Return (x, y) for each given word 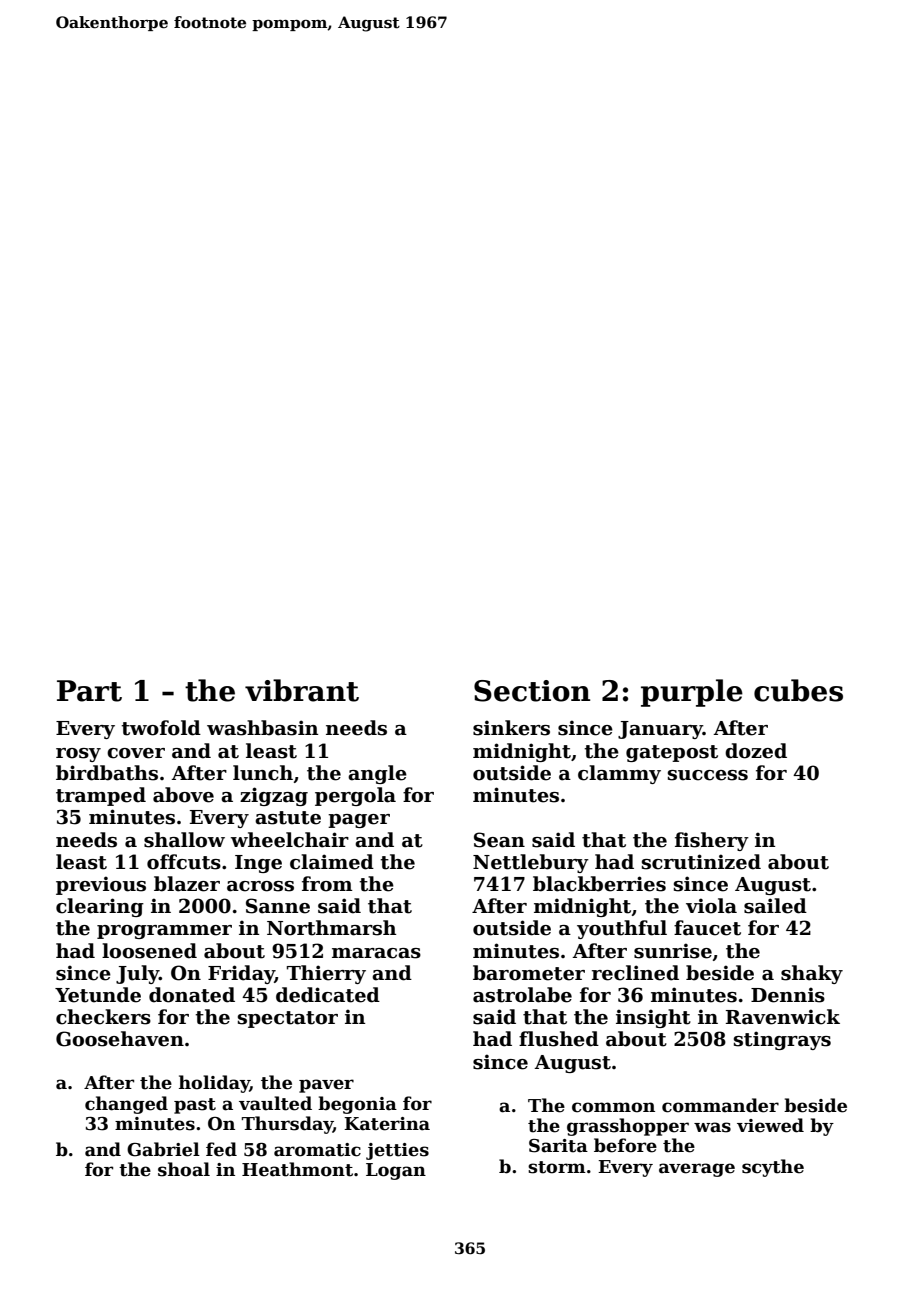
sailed (775, 906)
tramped (101, 796)
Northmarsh (331, 928)
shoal (184, 1169)
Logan (396, 1171)
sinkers (511, 728)
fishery (712, 841)
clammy (619, 774)
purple (692, 693)
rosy (78, 755)
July (137, 974)
